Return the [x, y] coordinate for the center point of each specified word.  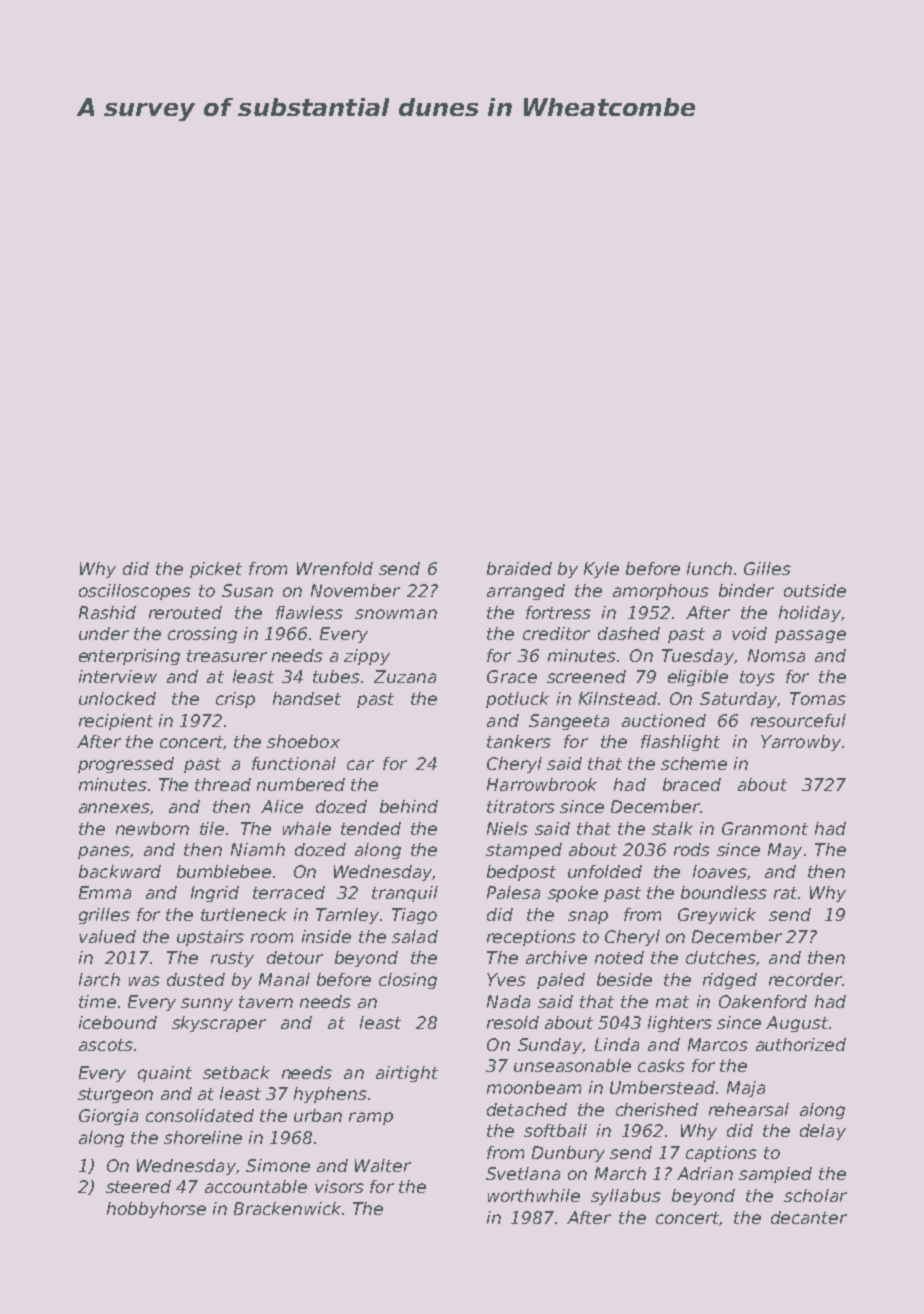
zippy [367, 657]
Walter [383, 1165]
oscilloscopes [135, 592]
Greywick [717, 916]
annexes [114, 808]
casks [661, 1065]
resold [513, 1022]
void [749, 633]
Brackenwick [287, 1208]
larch [99, 979]
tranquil [405, 894]
